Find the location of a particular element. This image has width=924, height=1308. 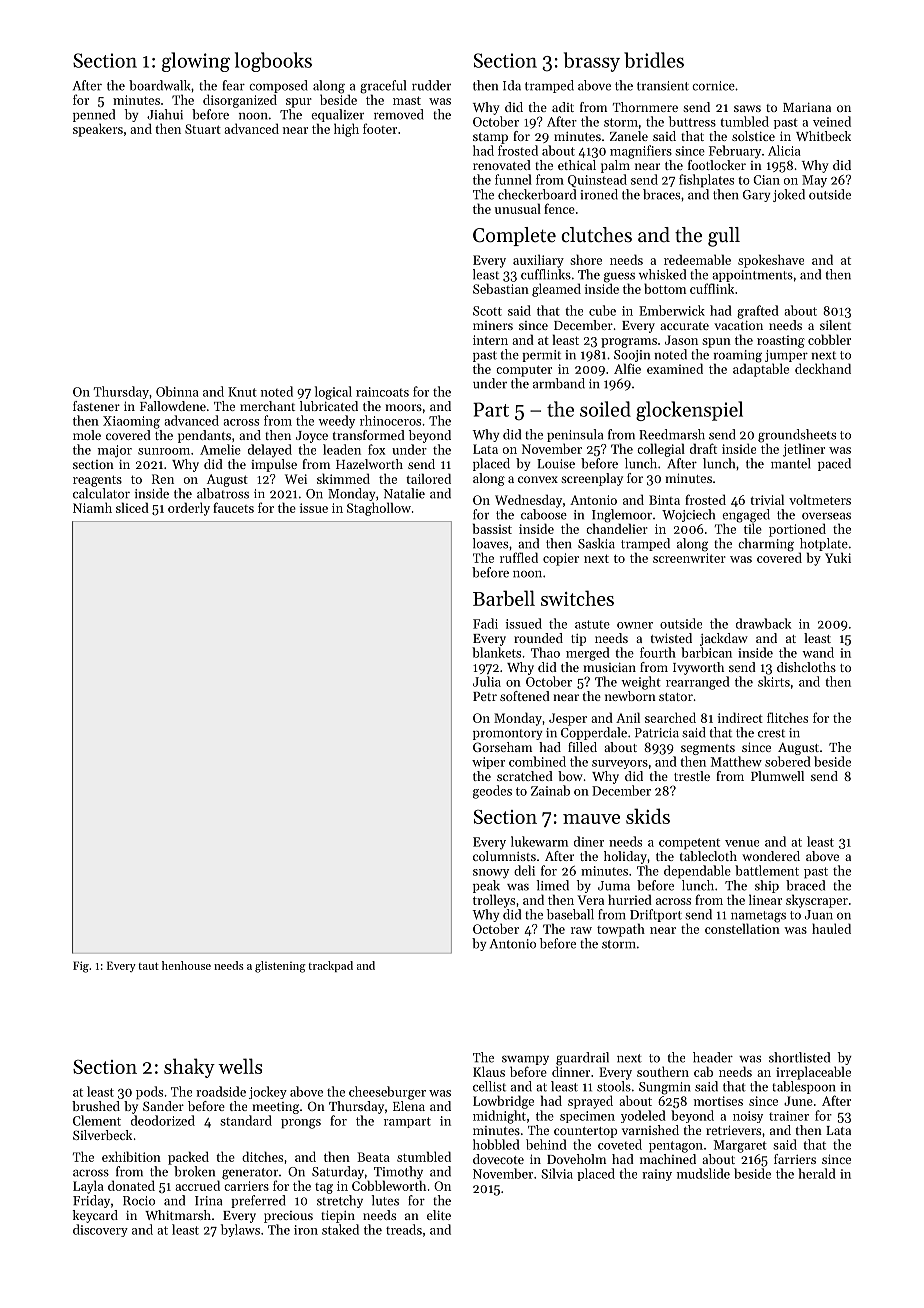

orderly is located at coordinates (189, 509).
